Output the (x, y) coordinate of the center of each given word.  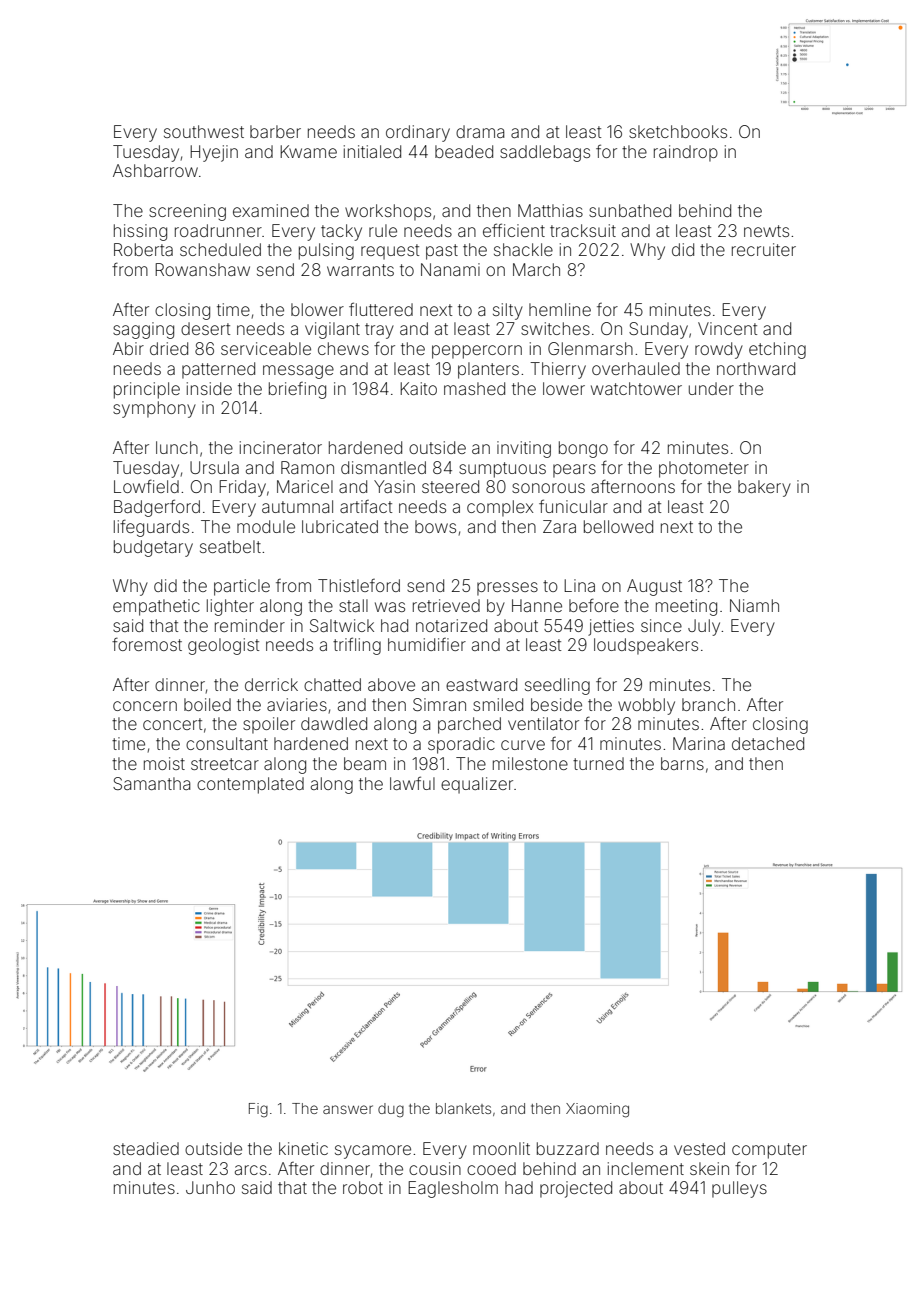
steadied (146, 1148)
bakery (764, 488)
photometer (704, 469)
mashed (474, 388)
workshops (388, 212)
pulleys (739, 1189)
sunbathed (630, 210)
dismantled (383, 467)
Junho (210, 1187)
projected (576, 1189)
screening (187, 212)
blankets (463, 1108)
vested (699, 1148)
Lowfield (146, 486)
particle (242, 587)
